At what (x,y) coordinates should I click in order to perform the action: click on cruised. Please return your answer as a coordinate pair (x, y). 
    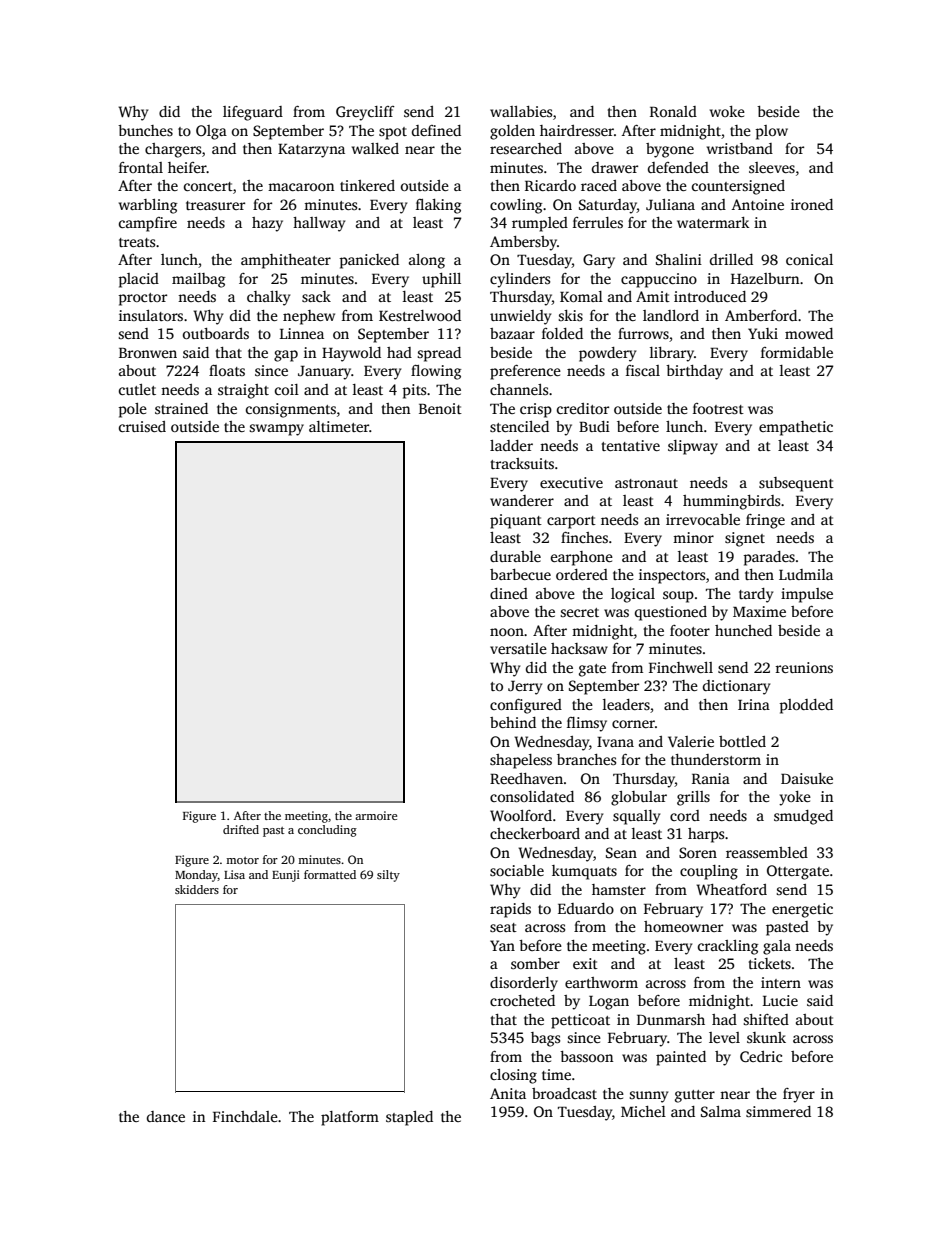
    Looking at the image, I should click on (142, 426).
